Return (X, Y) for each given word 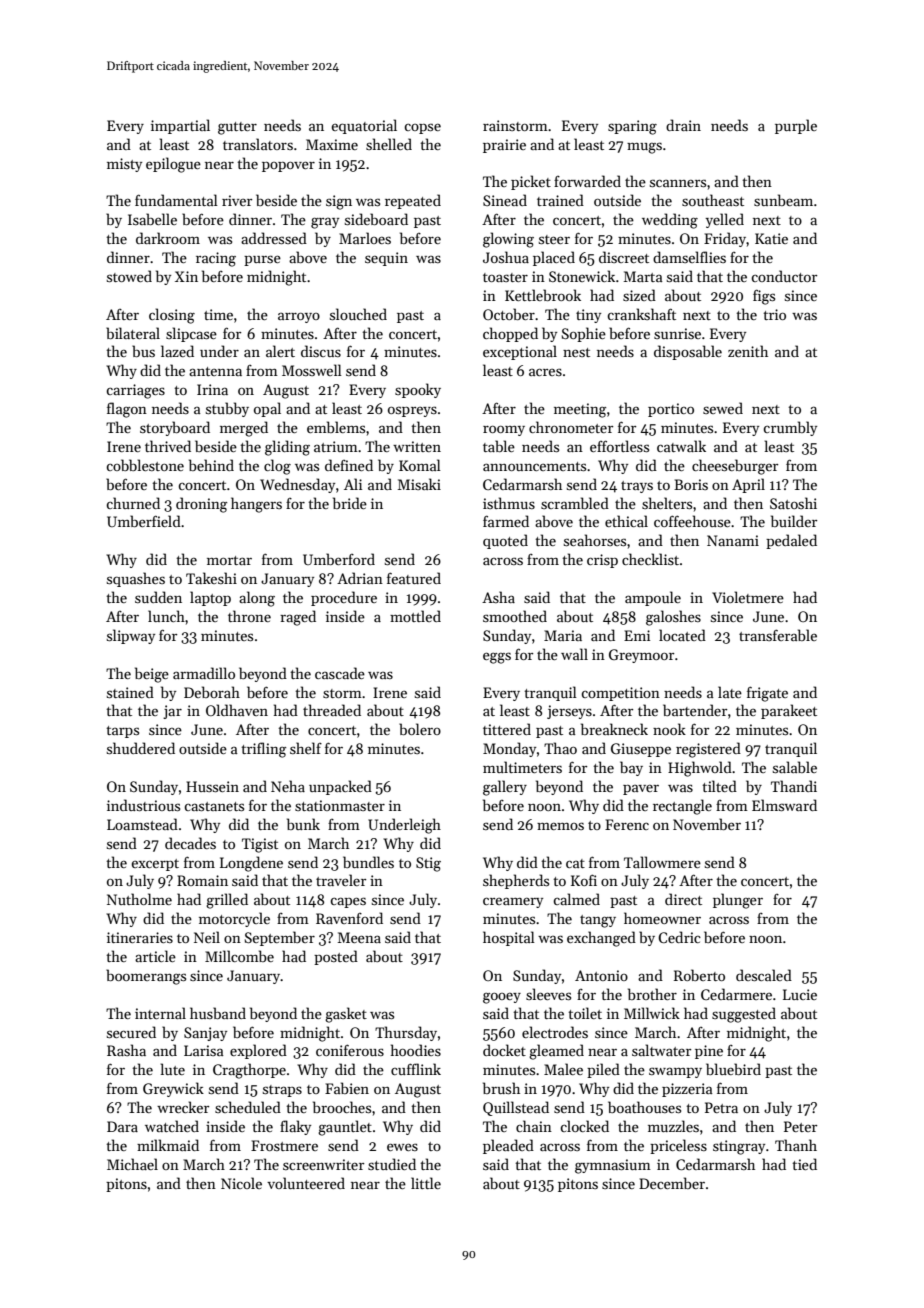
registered (708, 750)
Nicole (241, 1183)
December (672, 1183)
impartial (180, 126)
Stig (428, 864)
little (426, 1183)
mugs (644, 148)
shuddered (141, 748)
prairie (504, 146)
